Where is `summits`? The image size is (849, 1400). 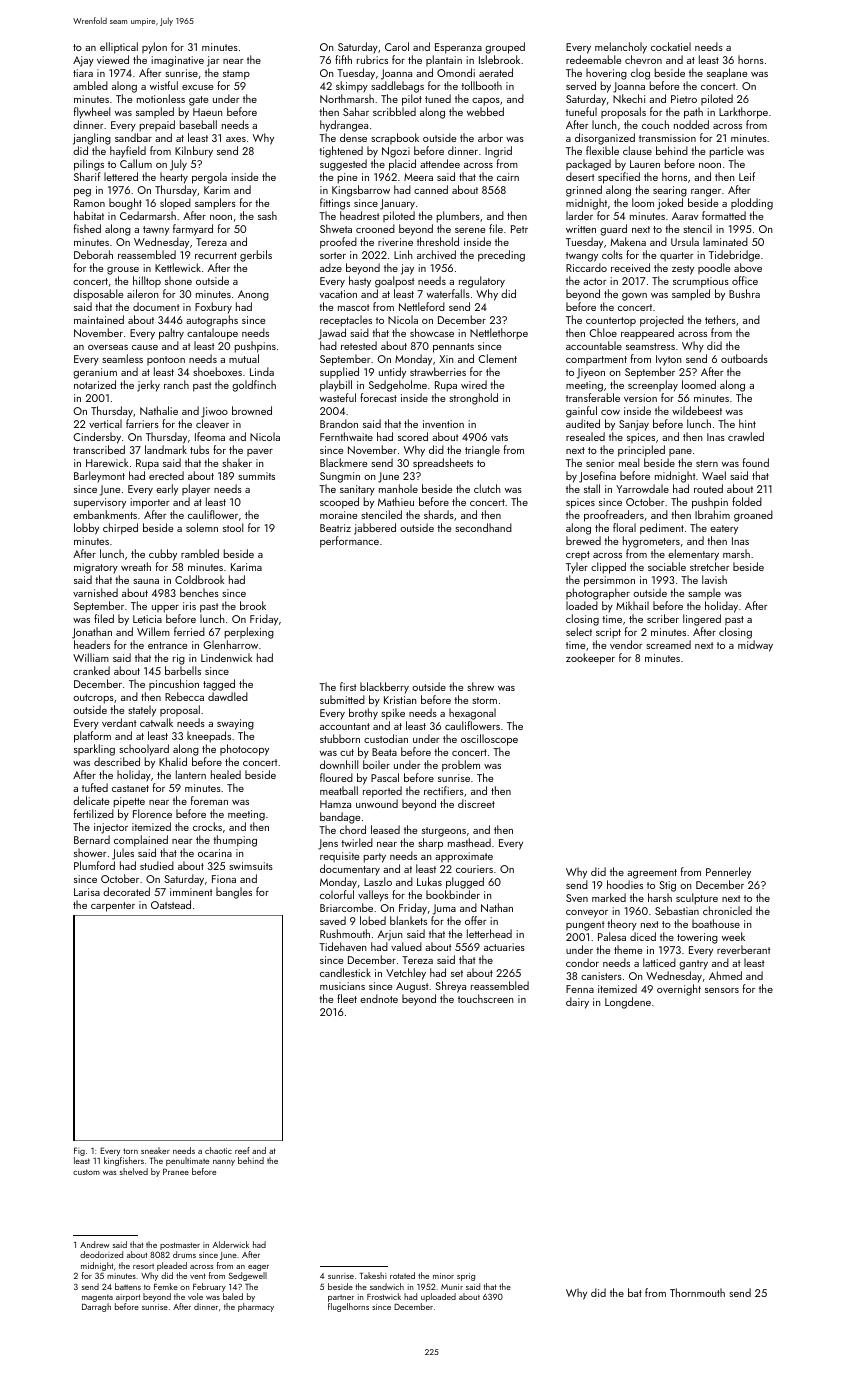
summits is located at coordinates (256, 476).
